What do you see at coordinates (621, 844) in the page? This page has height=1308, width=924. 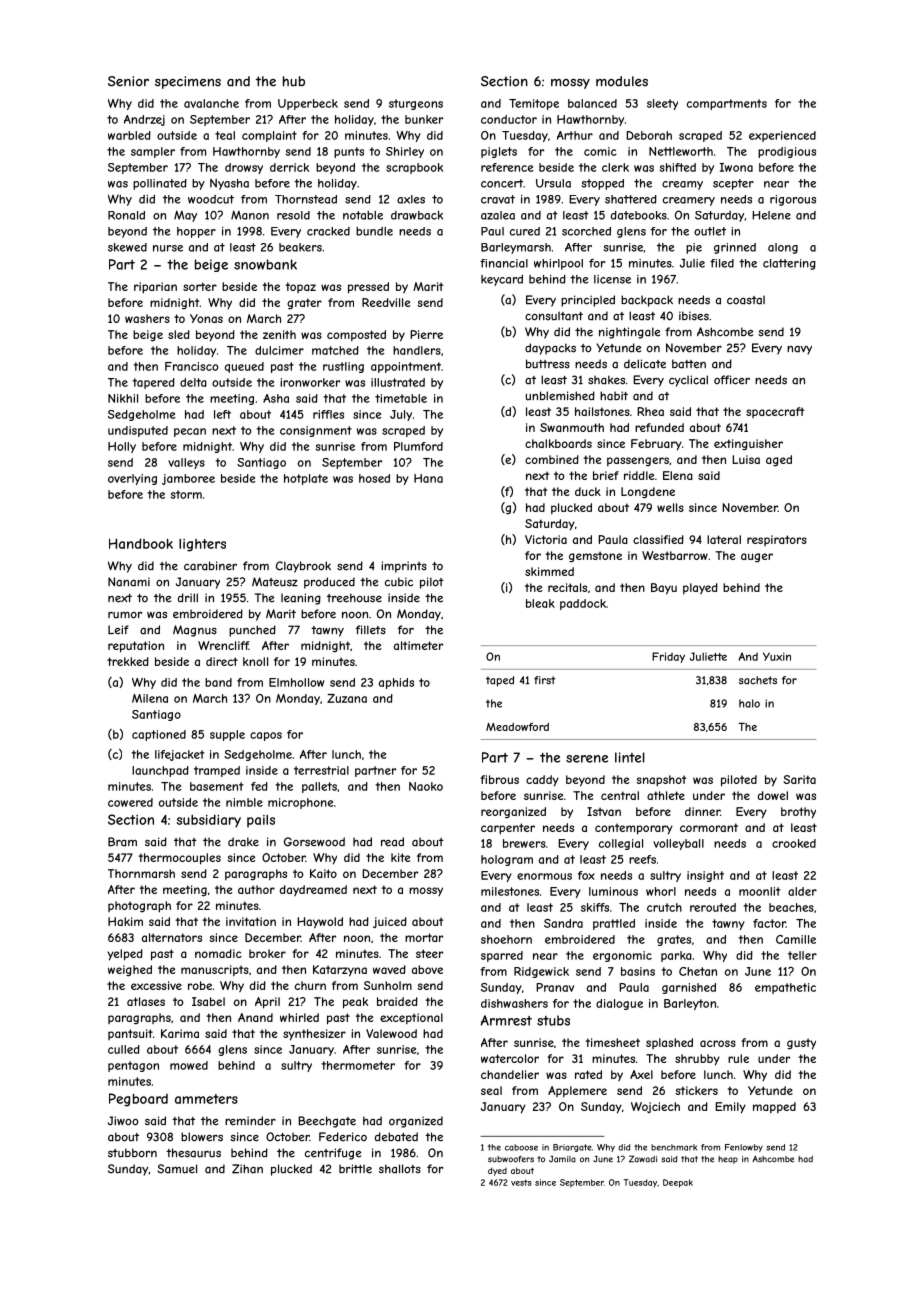 I see `collegial` at bounding box center [621, 844].
